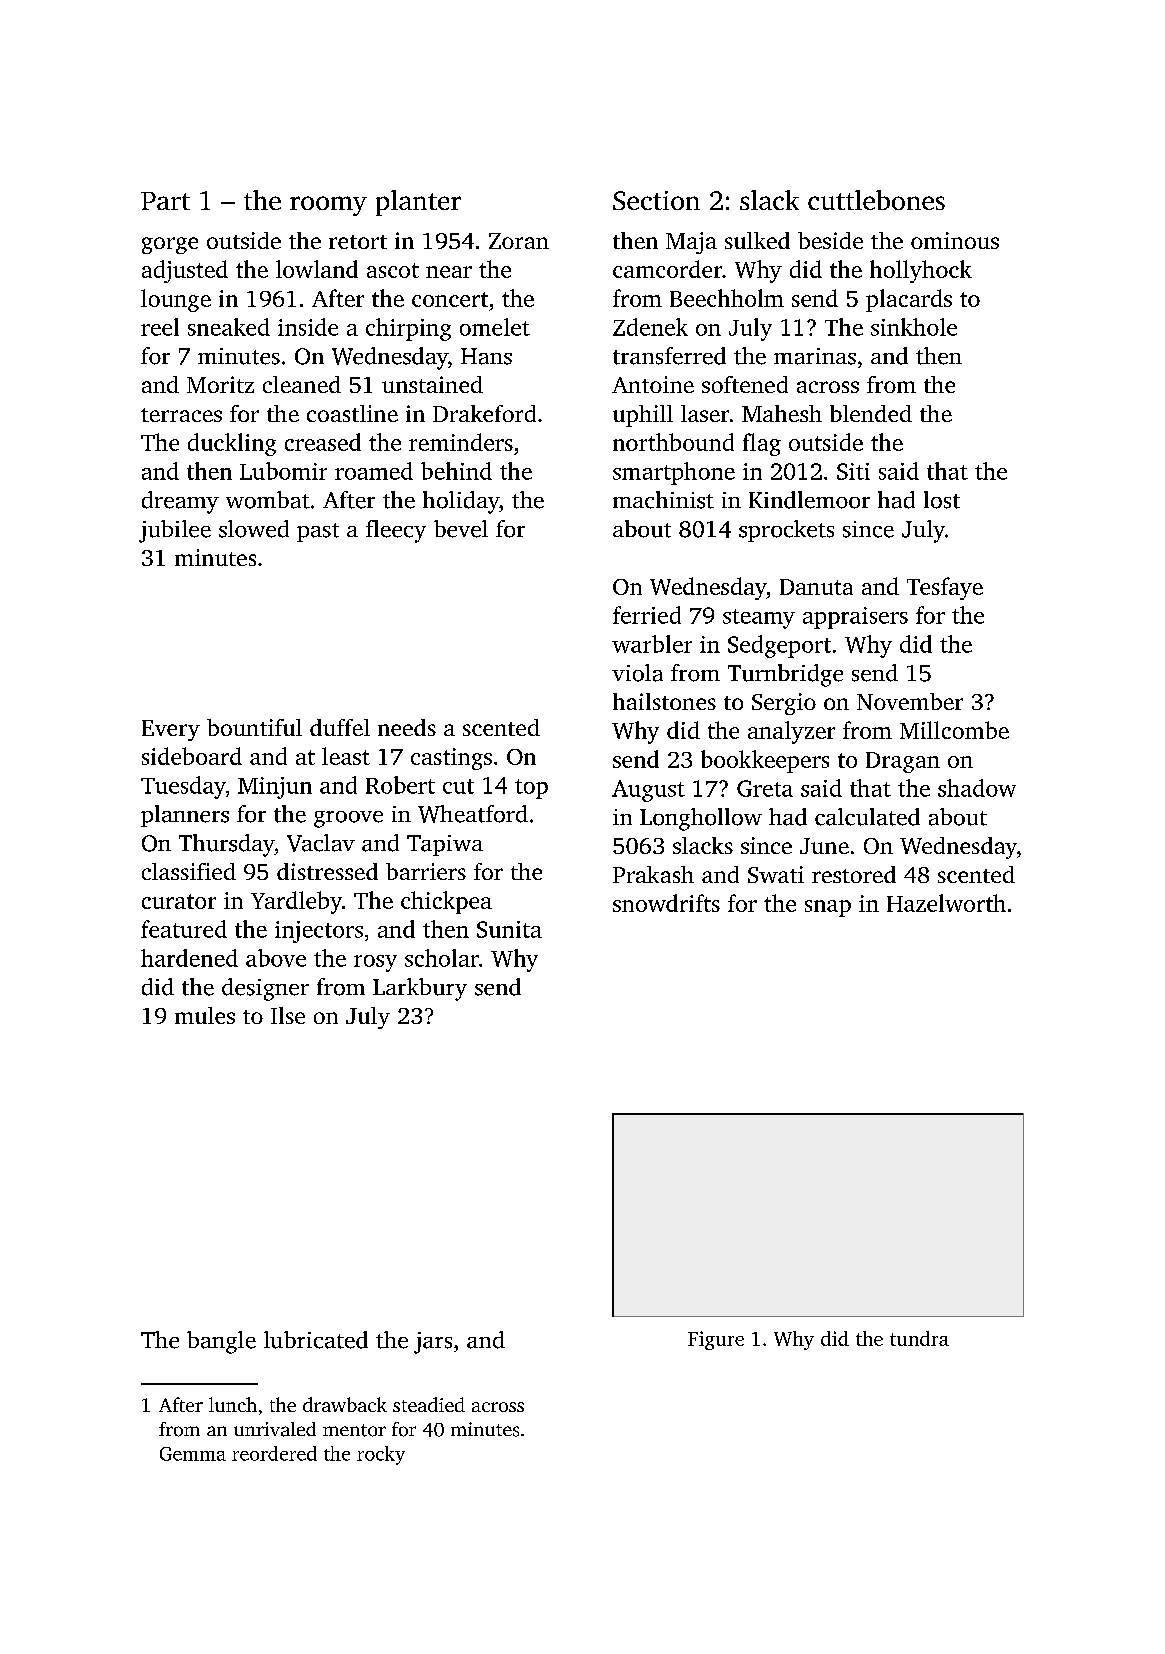  What do you see at coordinates (955, 240) in the screenshot?
I see `ominous` at bounding box center [955, 240].
